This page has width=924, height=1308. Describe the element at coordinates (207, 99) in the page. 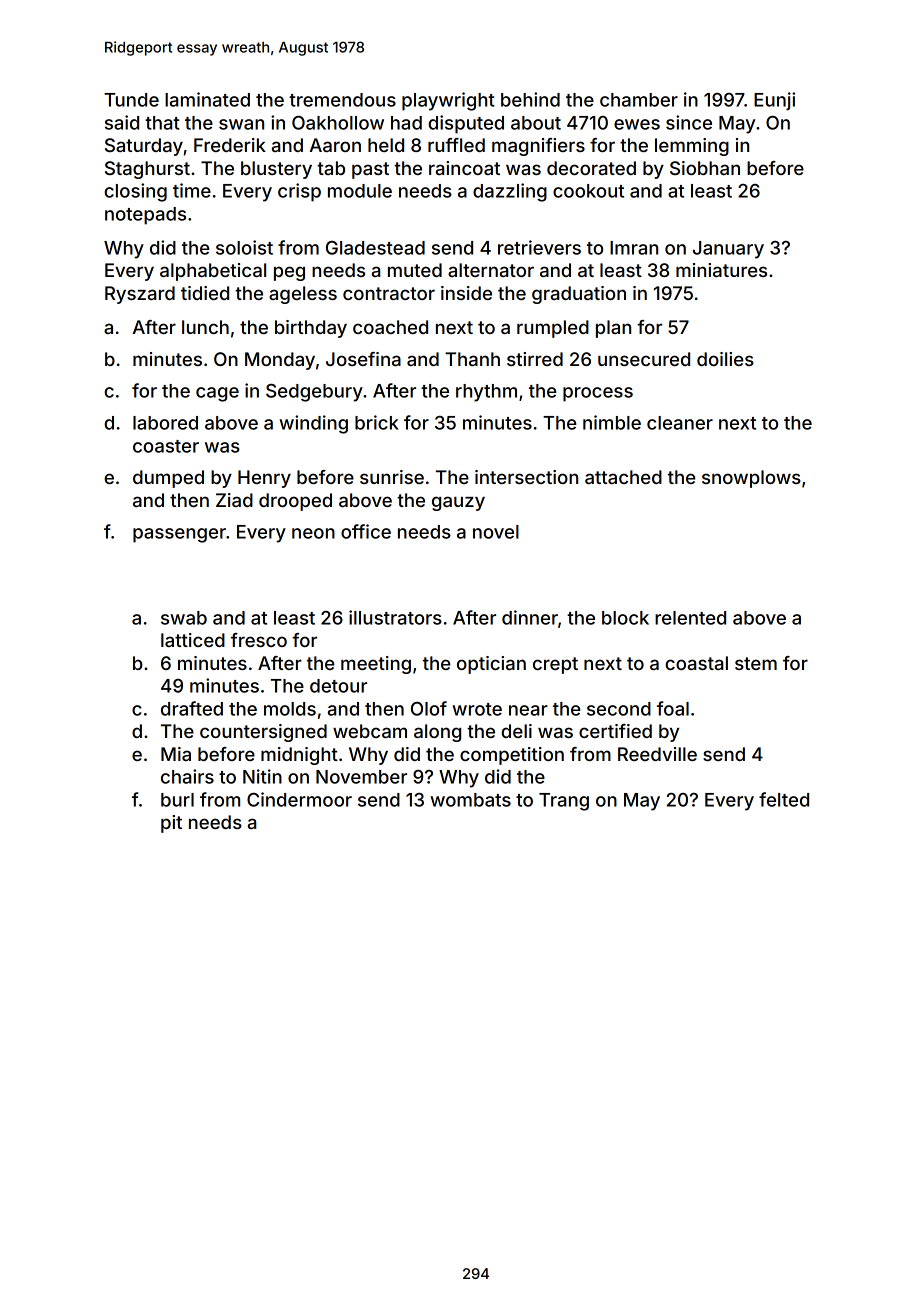

I see `laminated` at that location.
